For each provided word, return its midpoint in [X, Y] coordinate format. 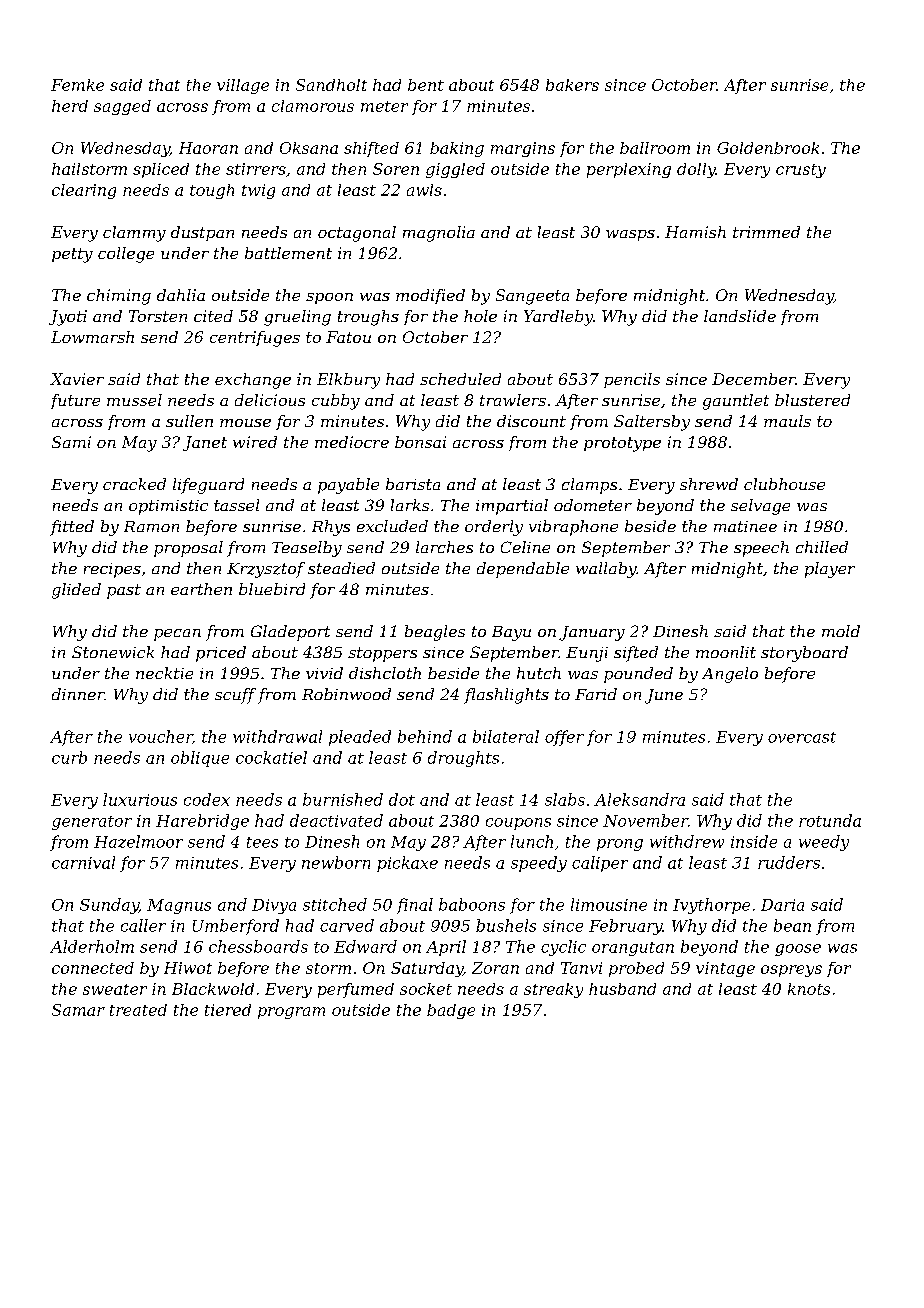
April [446, 948]
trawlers [513, 400]
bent [426, 85]
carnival [83, 862]
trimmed [766, 232]
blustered [812, 400]
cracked [134, 484]
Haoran [208, 148]
